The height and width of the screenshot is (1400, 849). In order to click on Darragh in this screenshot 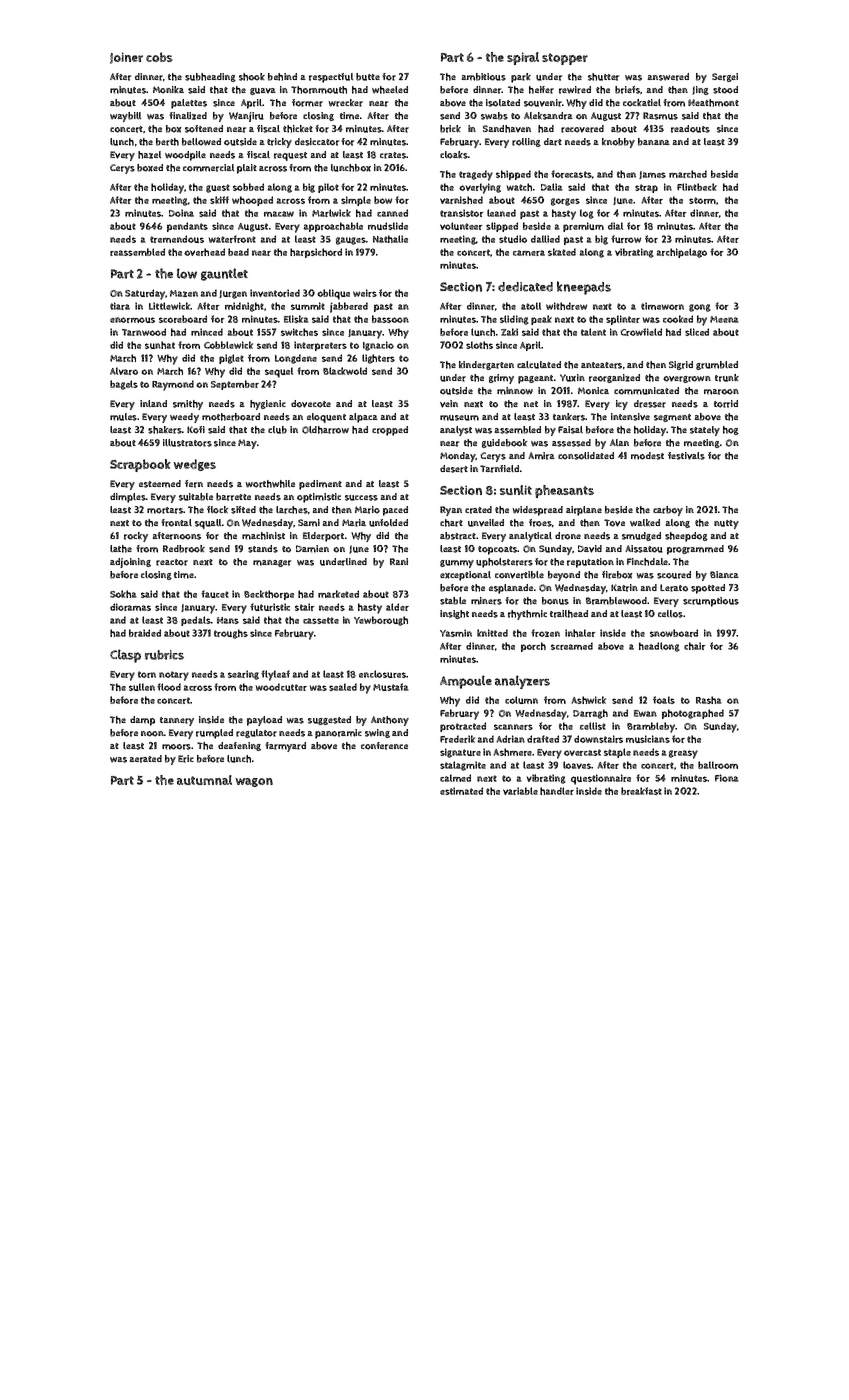, I will do `click(590, 714)`.
